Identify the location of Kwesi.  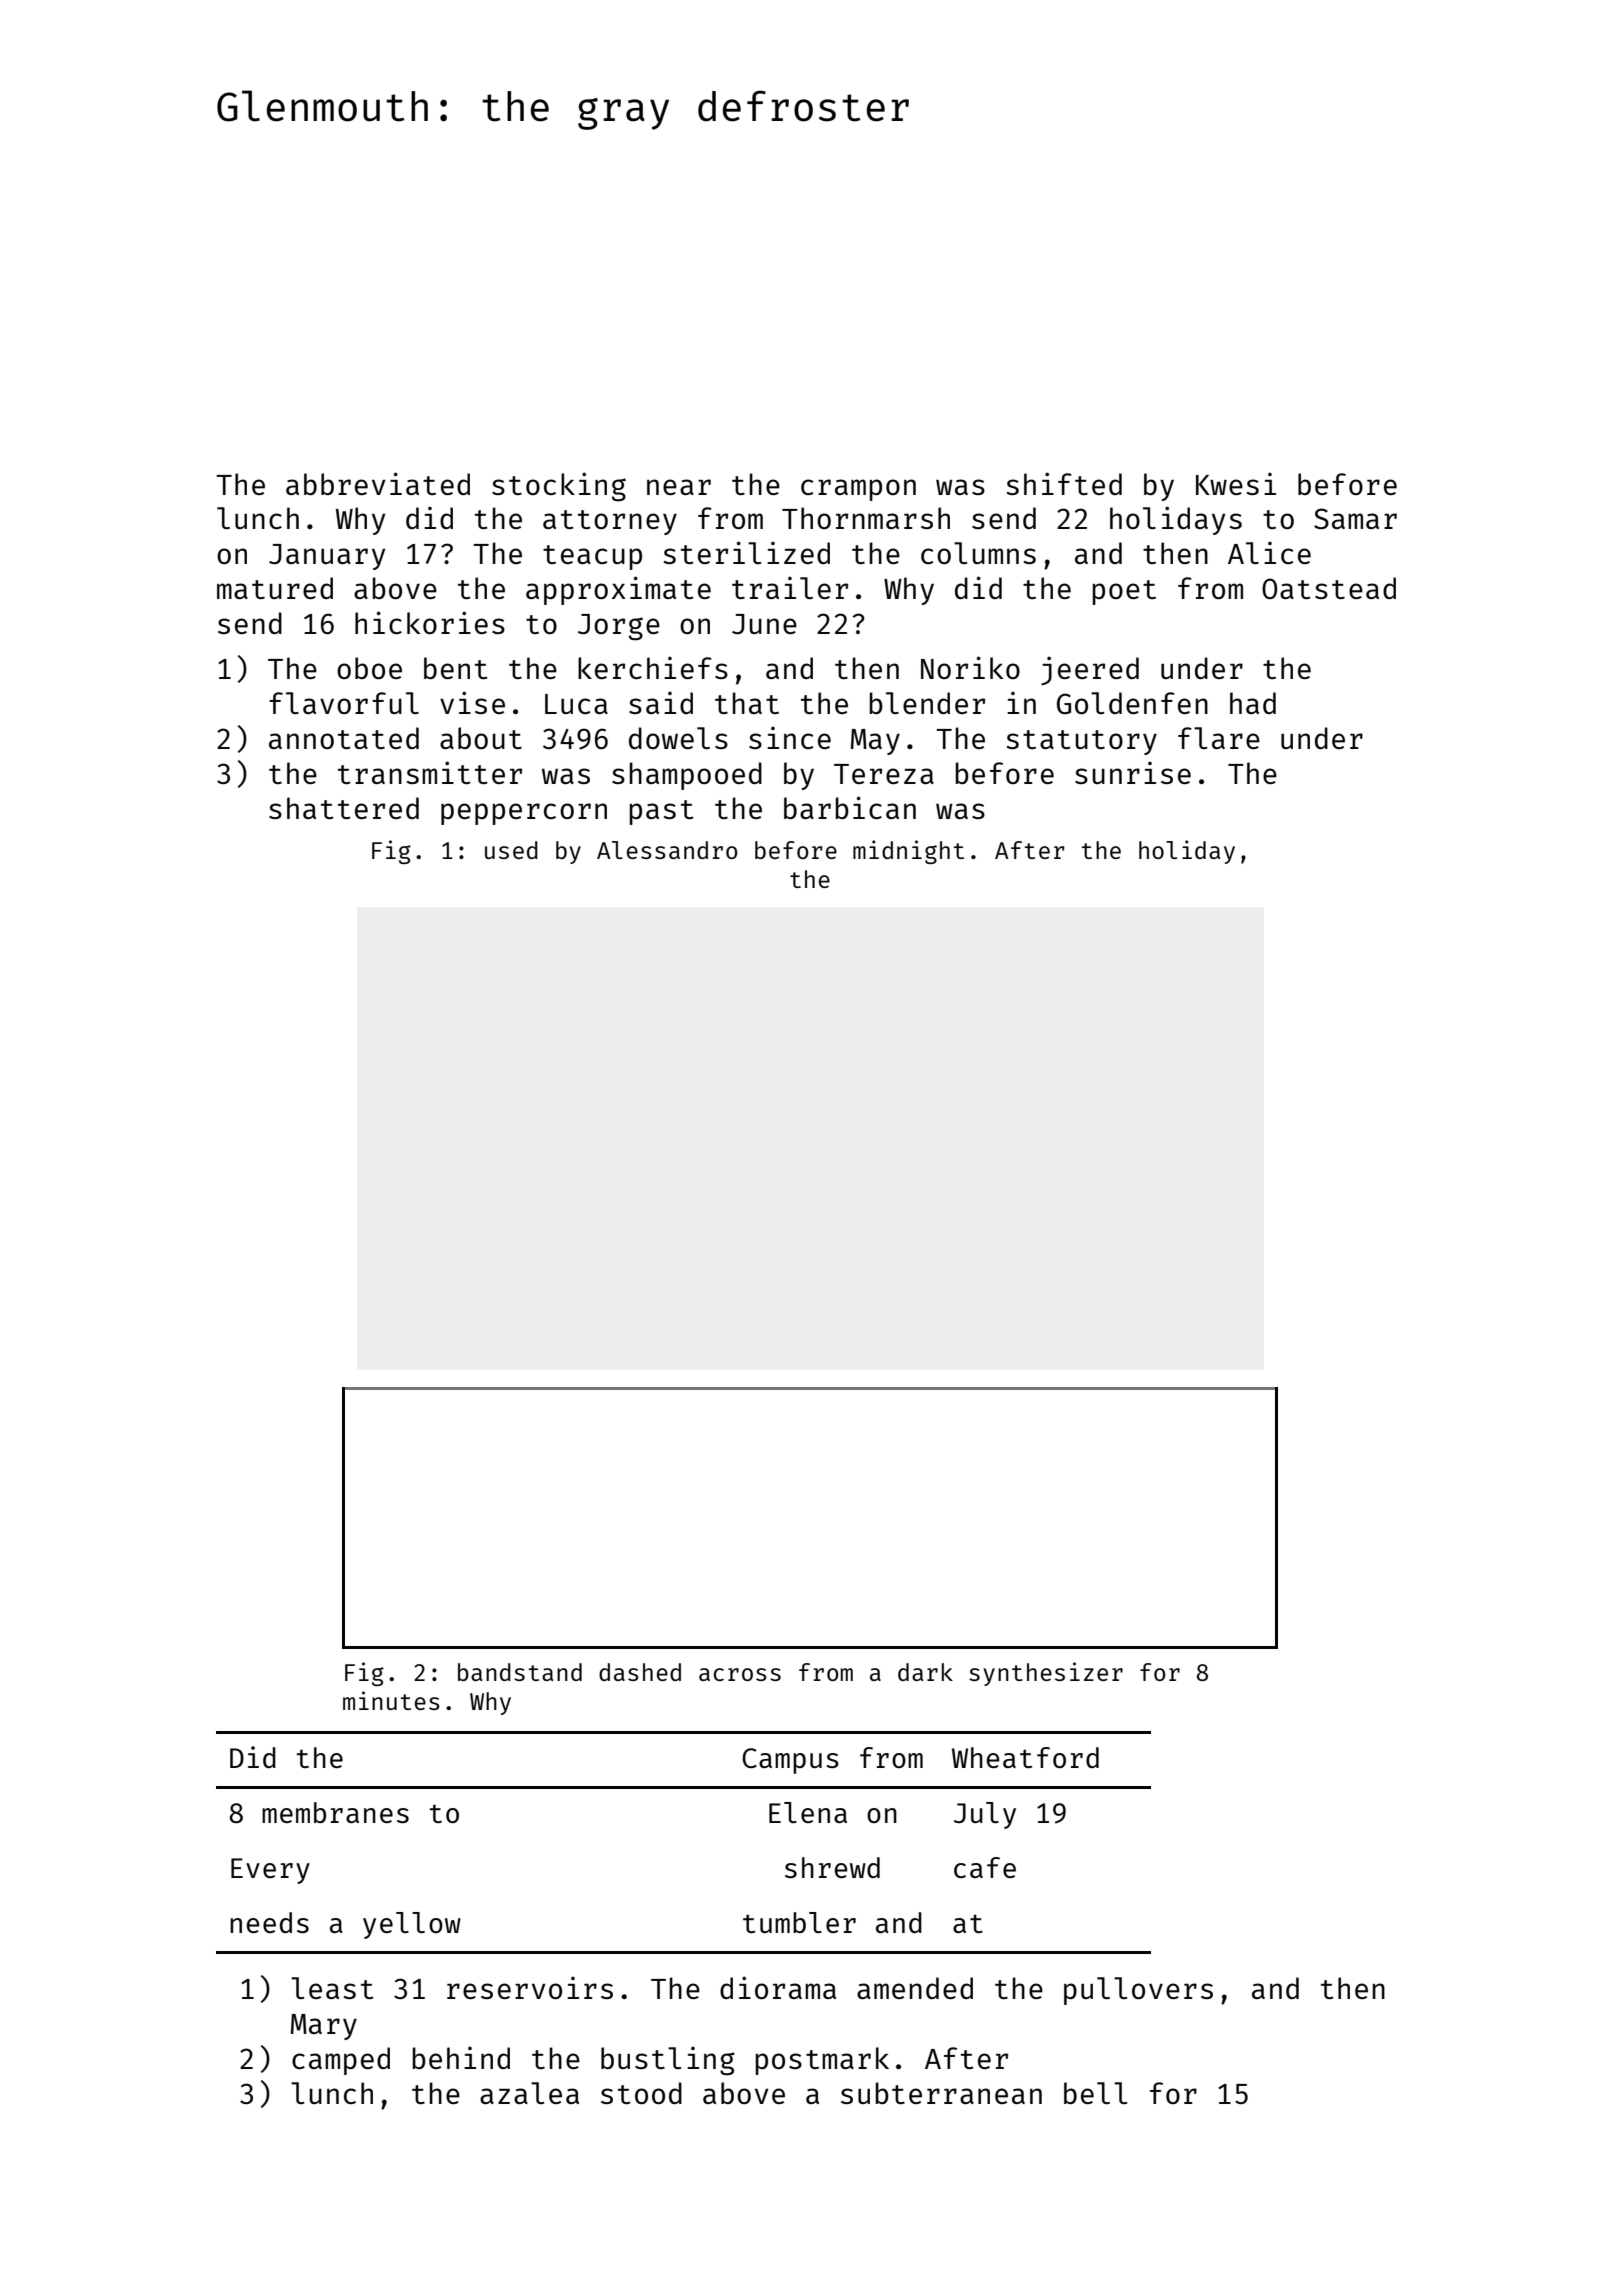
(1236, 484).
